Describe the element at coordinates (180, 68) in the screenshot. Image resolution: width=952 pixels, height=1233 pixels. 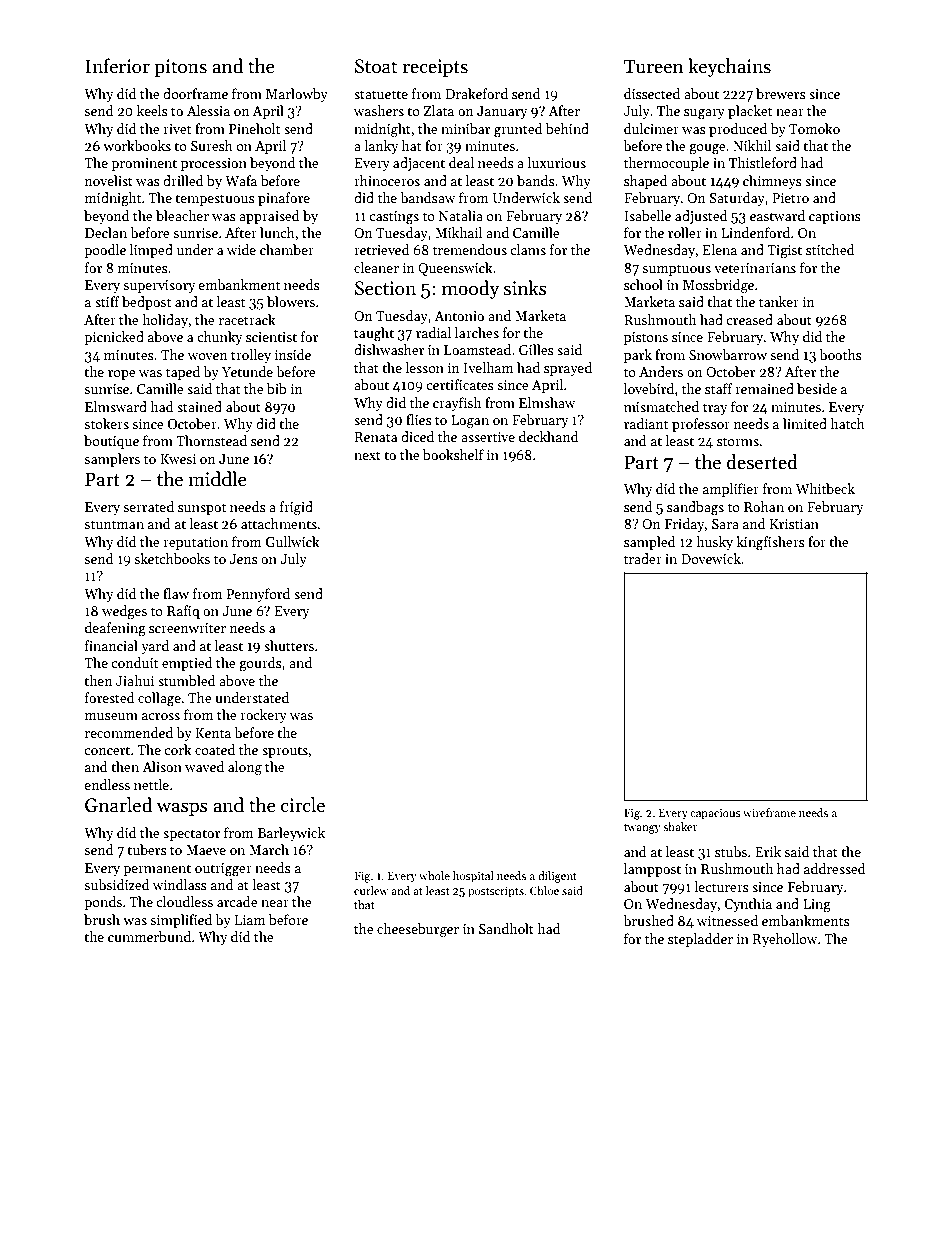
I see `pitons` at that location.
